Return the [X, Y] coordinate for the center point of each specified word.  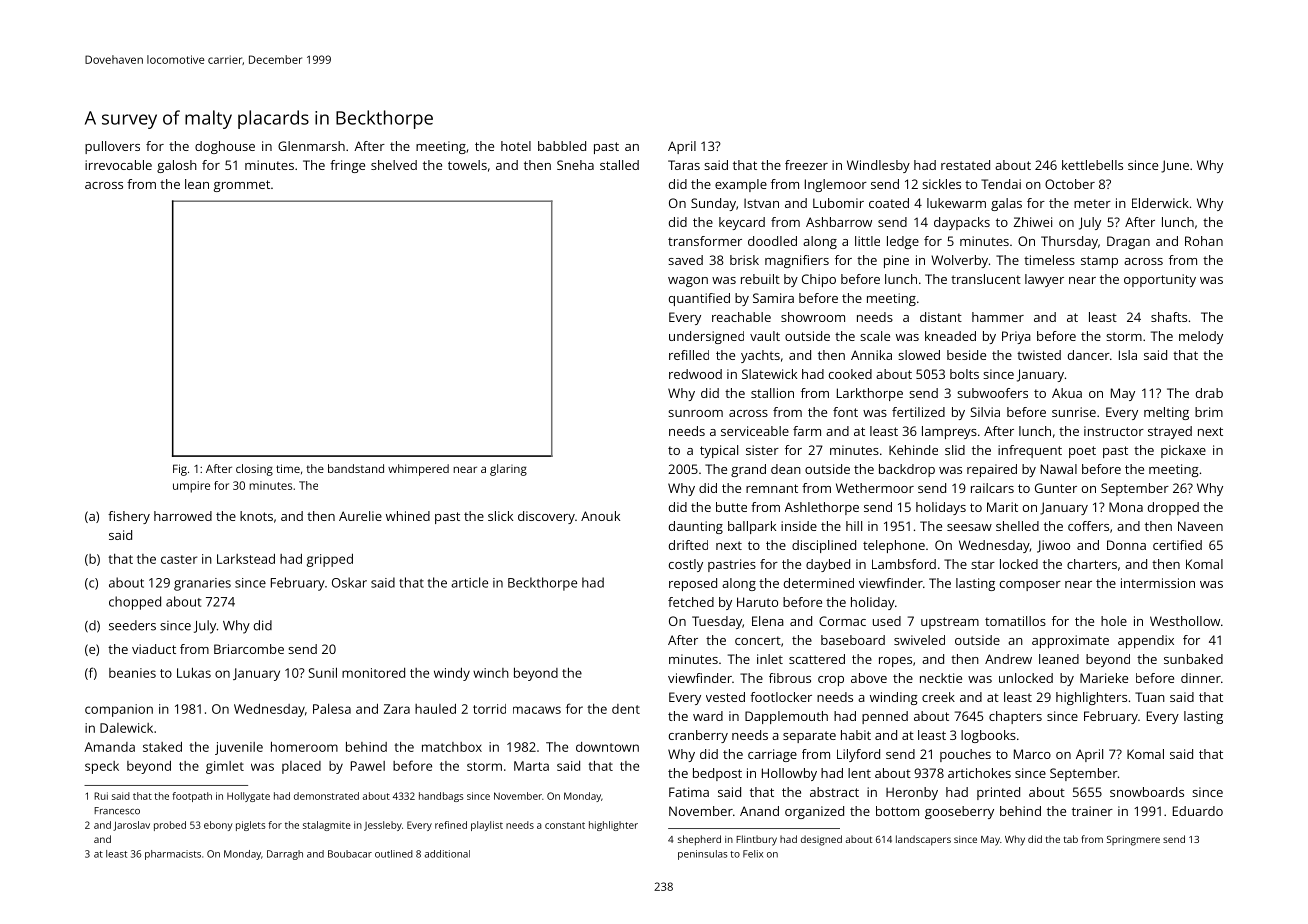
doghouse [225, 147]
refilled [689, 355]
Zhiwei [1033, 222]
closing [254, 470]
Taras [684, 165]
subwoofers [992, 393]
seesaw [969, 527]
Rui [101, 796]
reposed [693, 584]
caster [179, 559]
